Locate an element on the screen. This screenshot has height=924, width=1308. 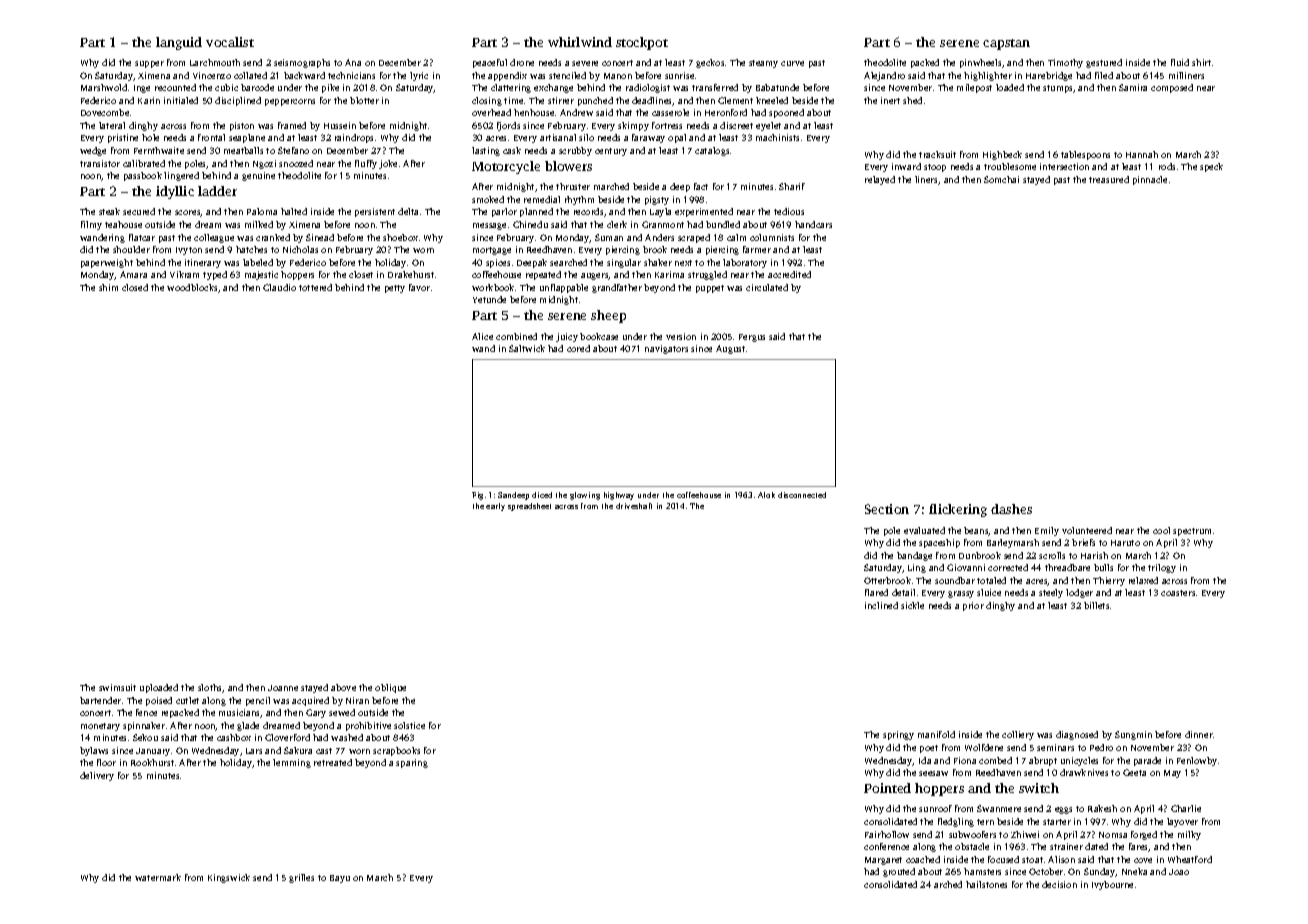
fluid is located at coordinates (1180, 62).
